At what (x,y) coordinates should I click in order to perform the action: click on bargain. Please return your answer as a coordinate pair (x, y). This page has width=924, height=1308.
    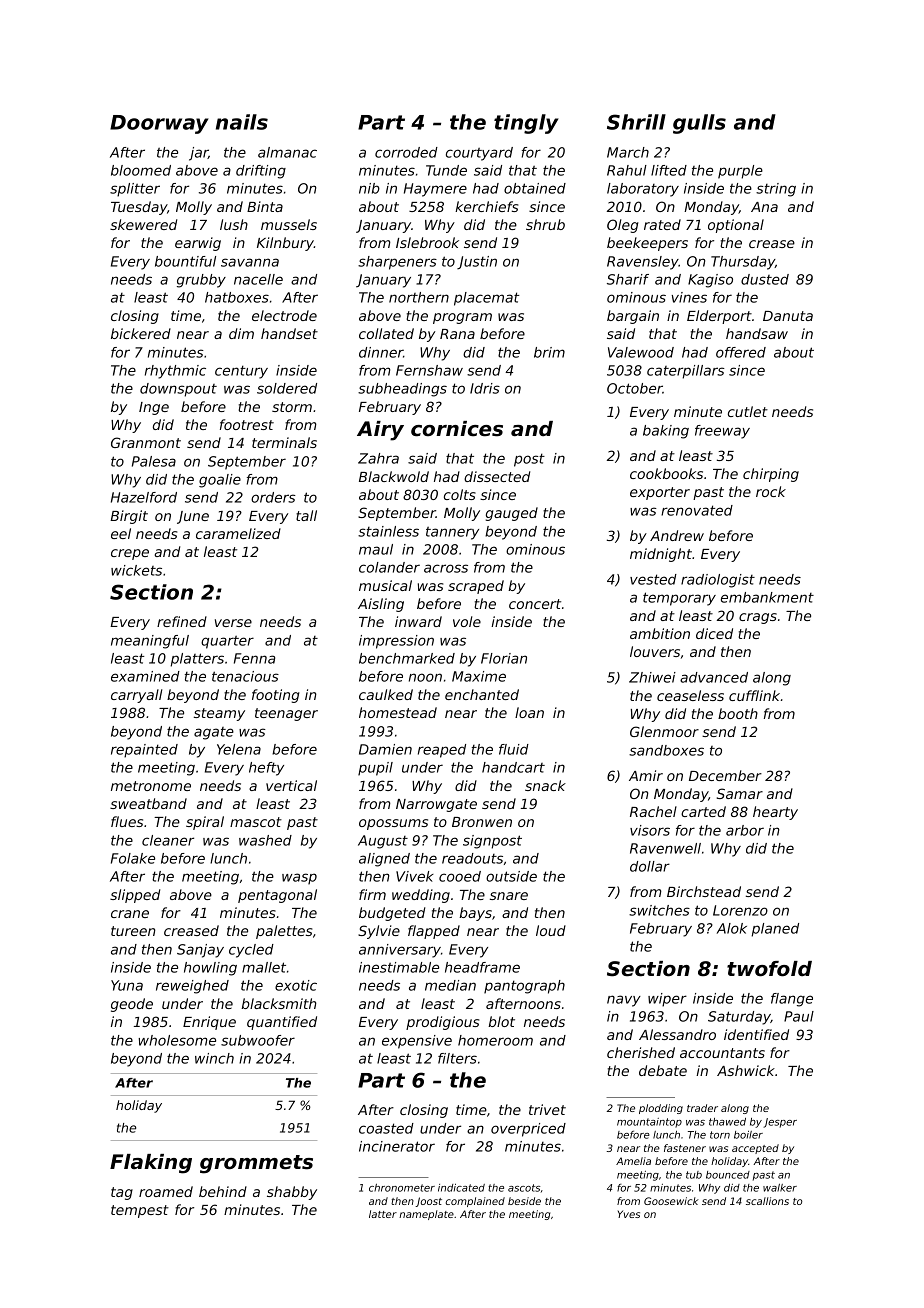
    Looking at the image, I should click on (633, 317).
